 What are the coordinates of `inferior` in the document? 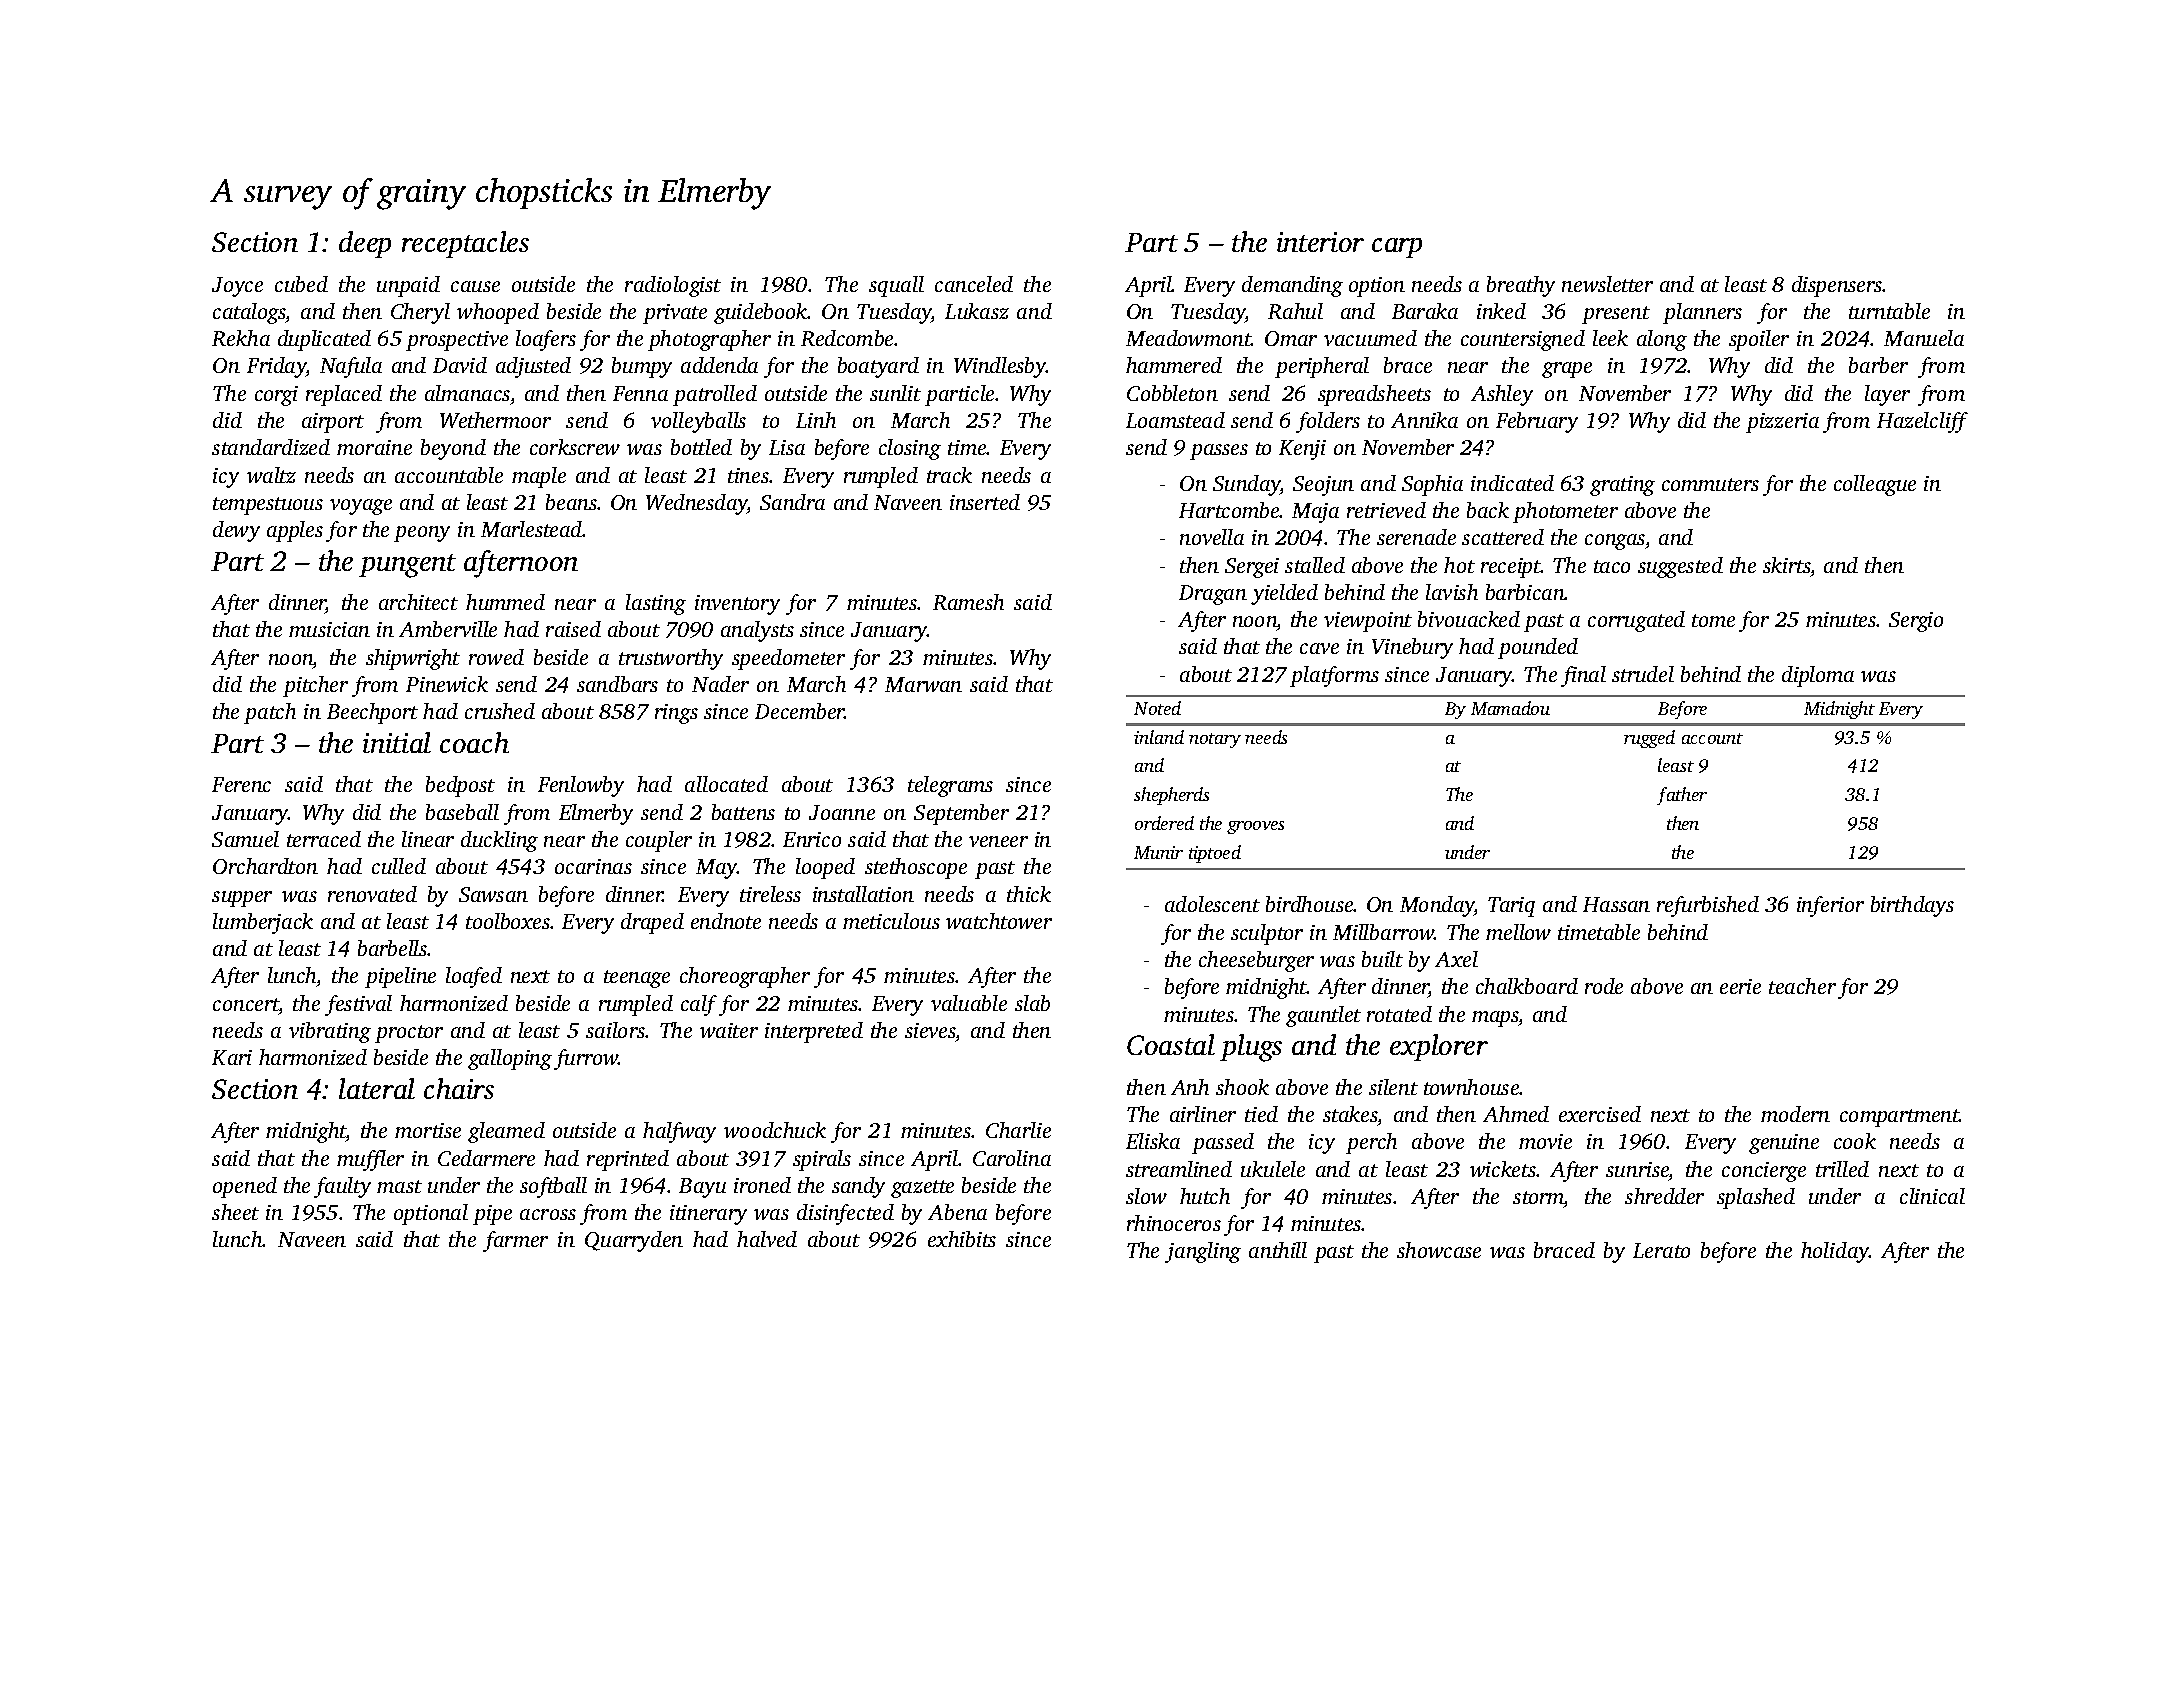 It's located at (1830, 906).
